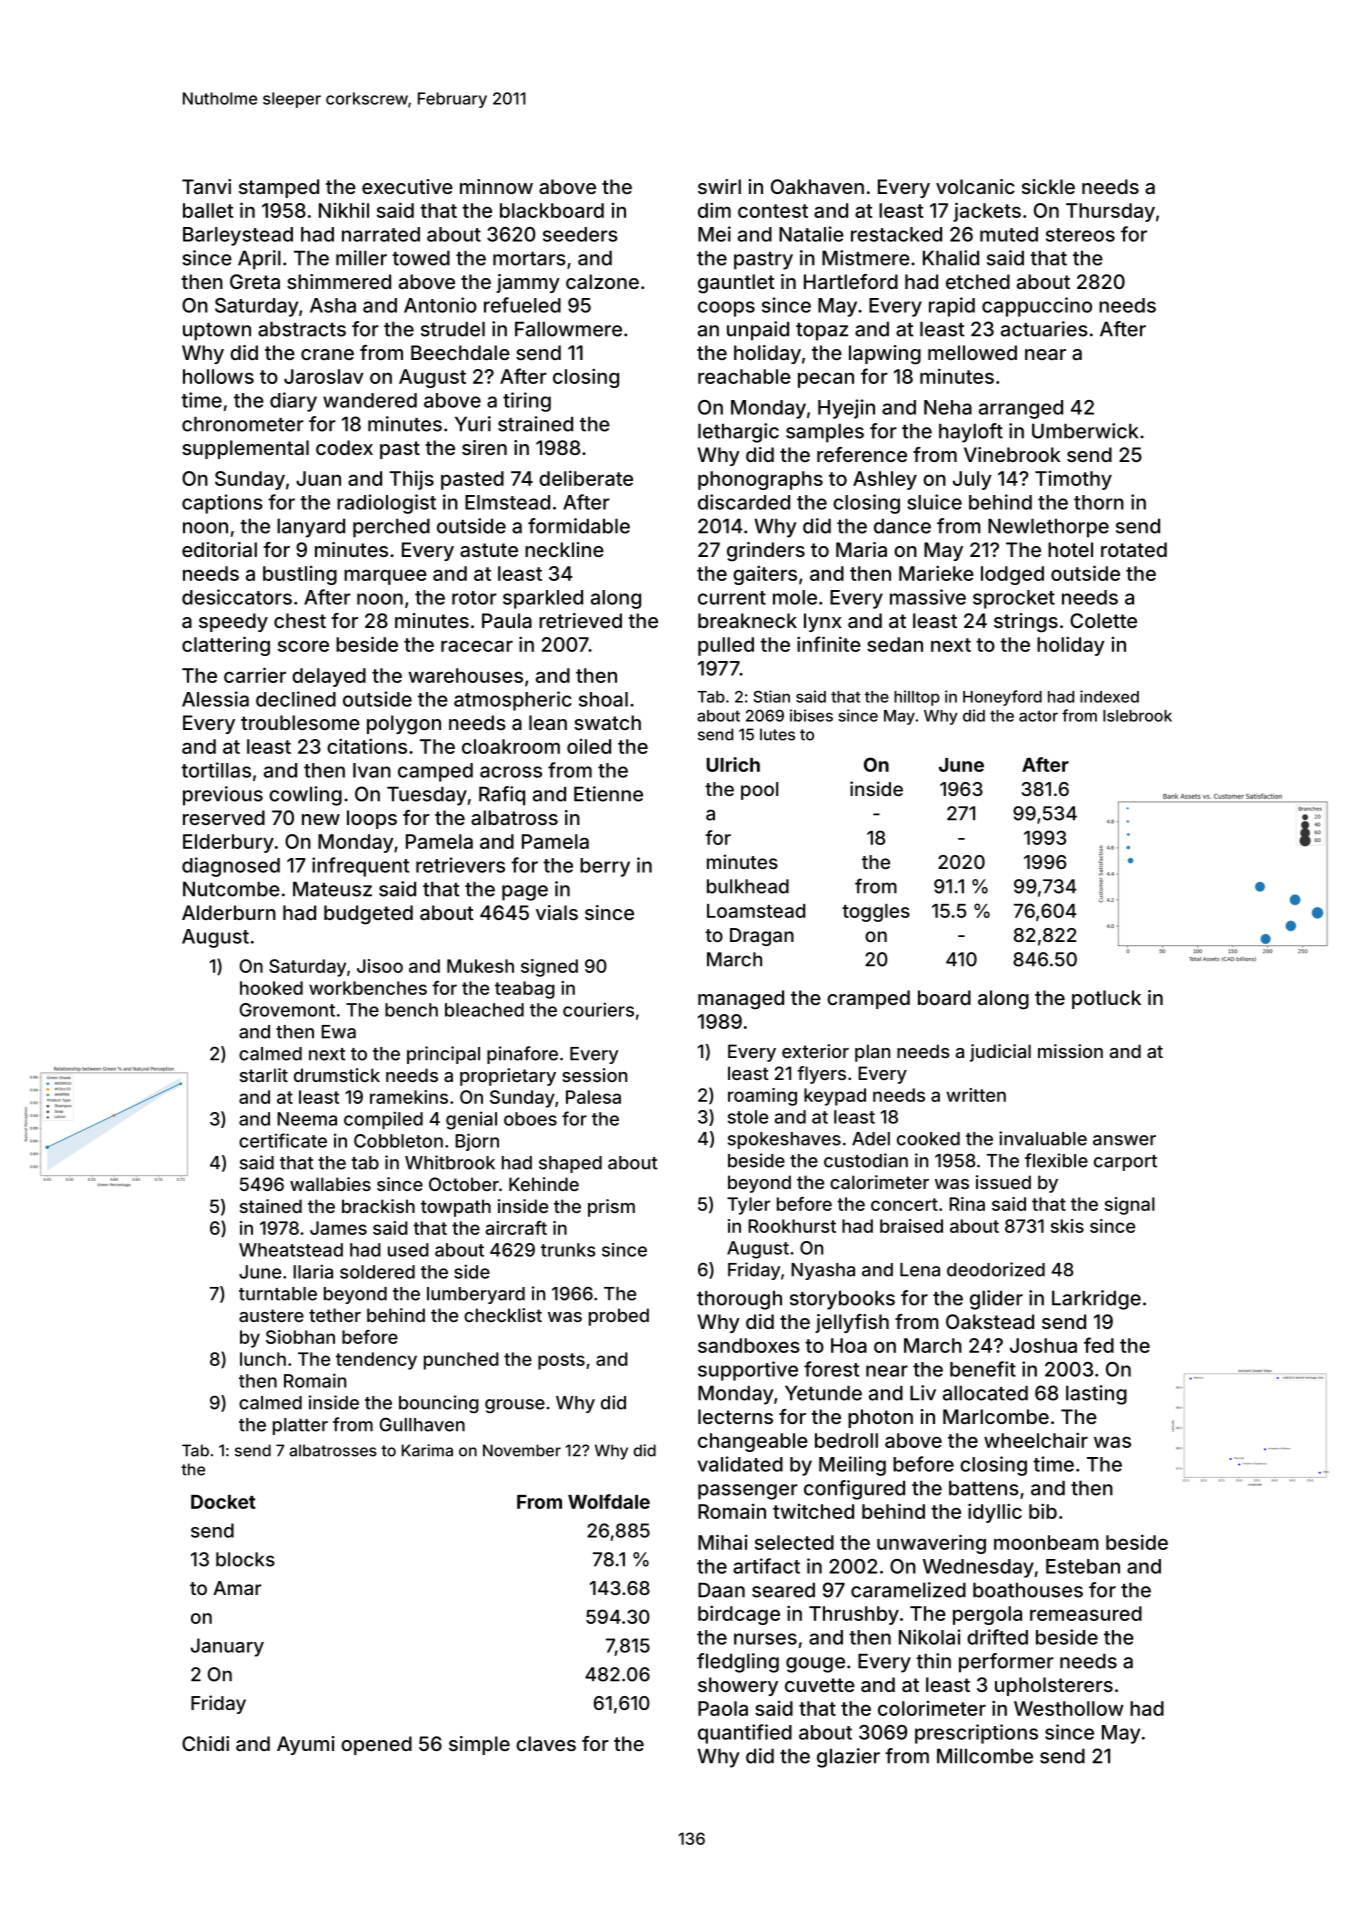 Image resolution: width=1356 pixels, height=1918 pixels. I want to click on answer, so click(1124, 1140).
